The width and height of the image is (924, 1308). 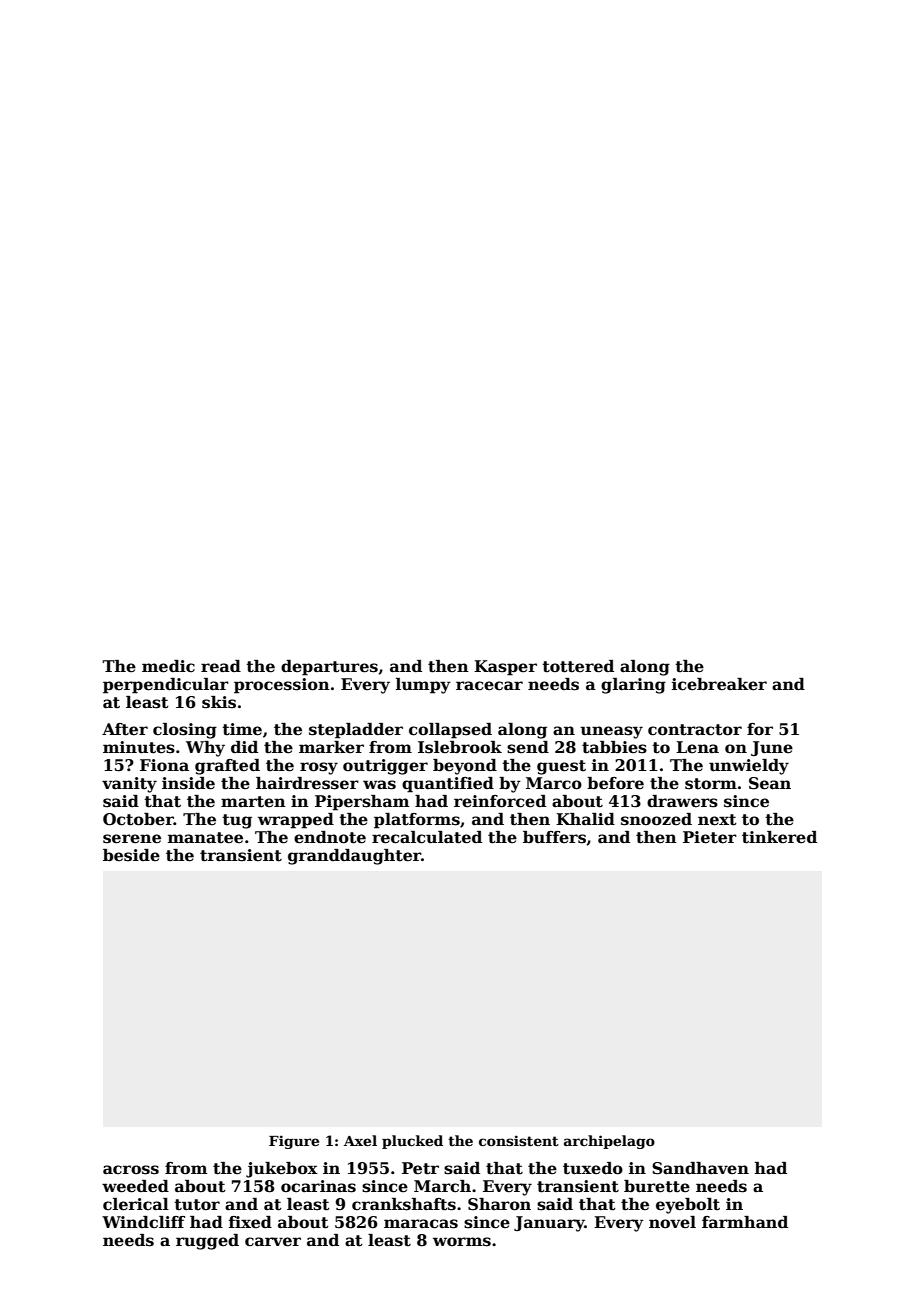 I want to click on granddaughter, so click(x=354, y=857).
